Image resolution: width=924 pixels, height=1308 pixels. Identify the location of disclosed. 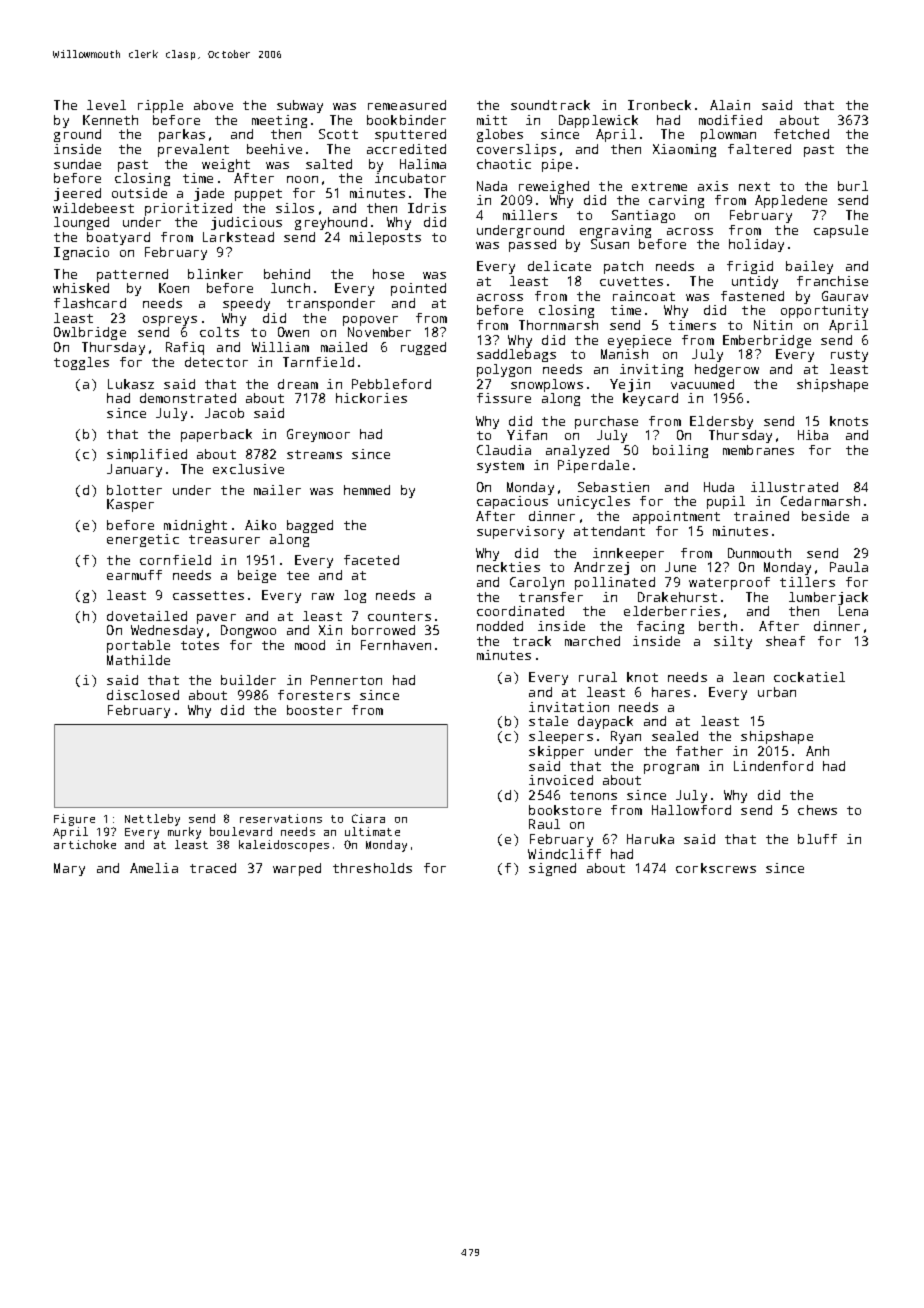
(143, 695).
